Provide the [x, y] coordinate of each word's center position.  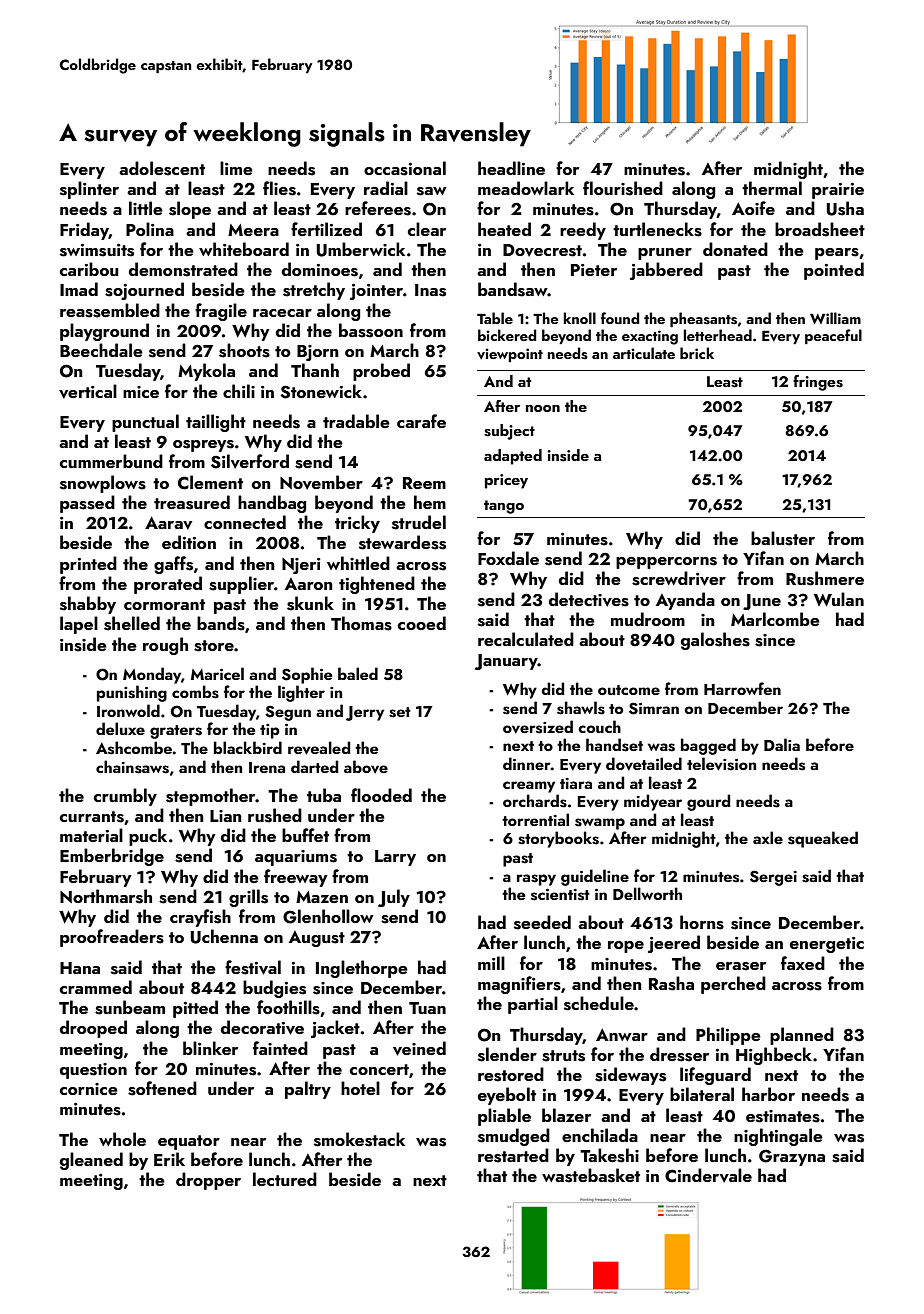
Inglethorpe [362, 969]
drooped [93, 1029]
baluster [783, 538]
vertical [88, 391]
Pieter [594, 270]
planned [802, 1036]
